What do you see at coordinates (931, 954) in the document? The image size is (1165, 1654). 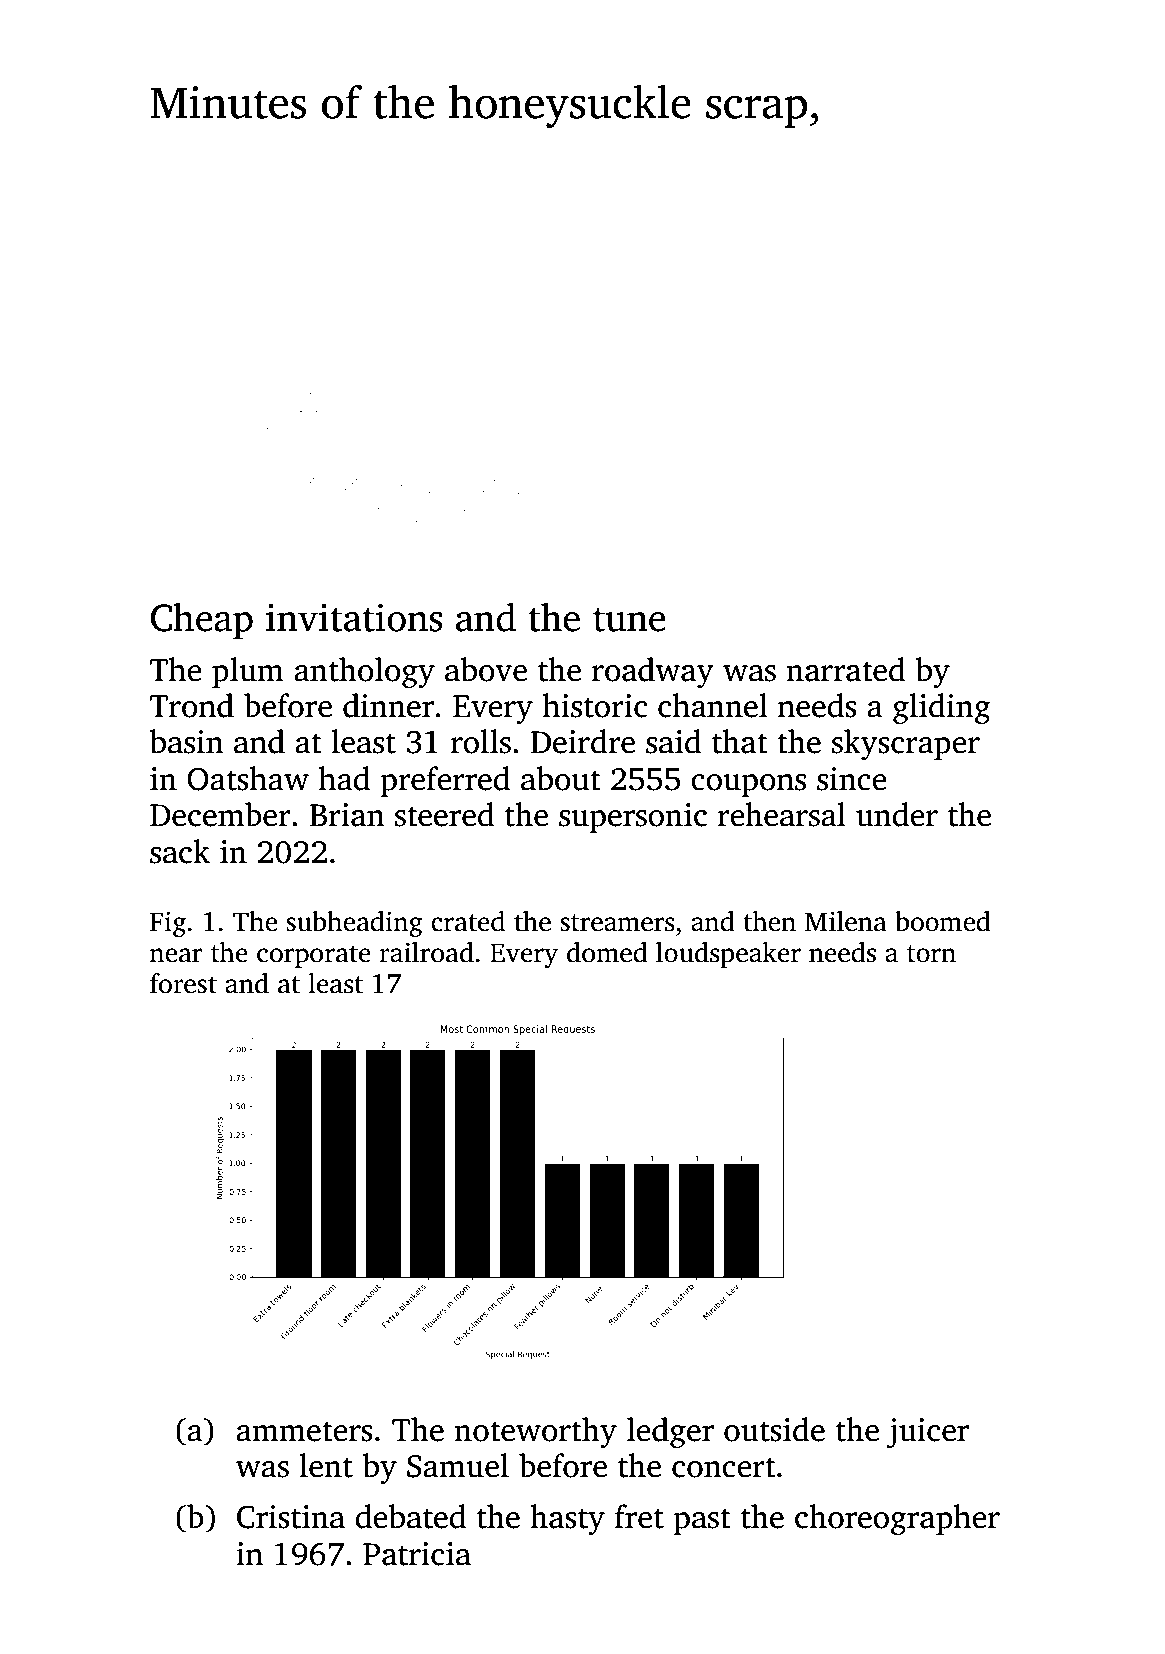 I see `torn` at bounding box center [931, 954].
